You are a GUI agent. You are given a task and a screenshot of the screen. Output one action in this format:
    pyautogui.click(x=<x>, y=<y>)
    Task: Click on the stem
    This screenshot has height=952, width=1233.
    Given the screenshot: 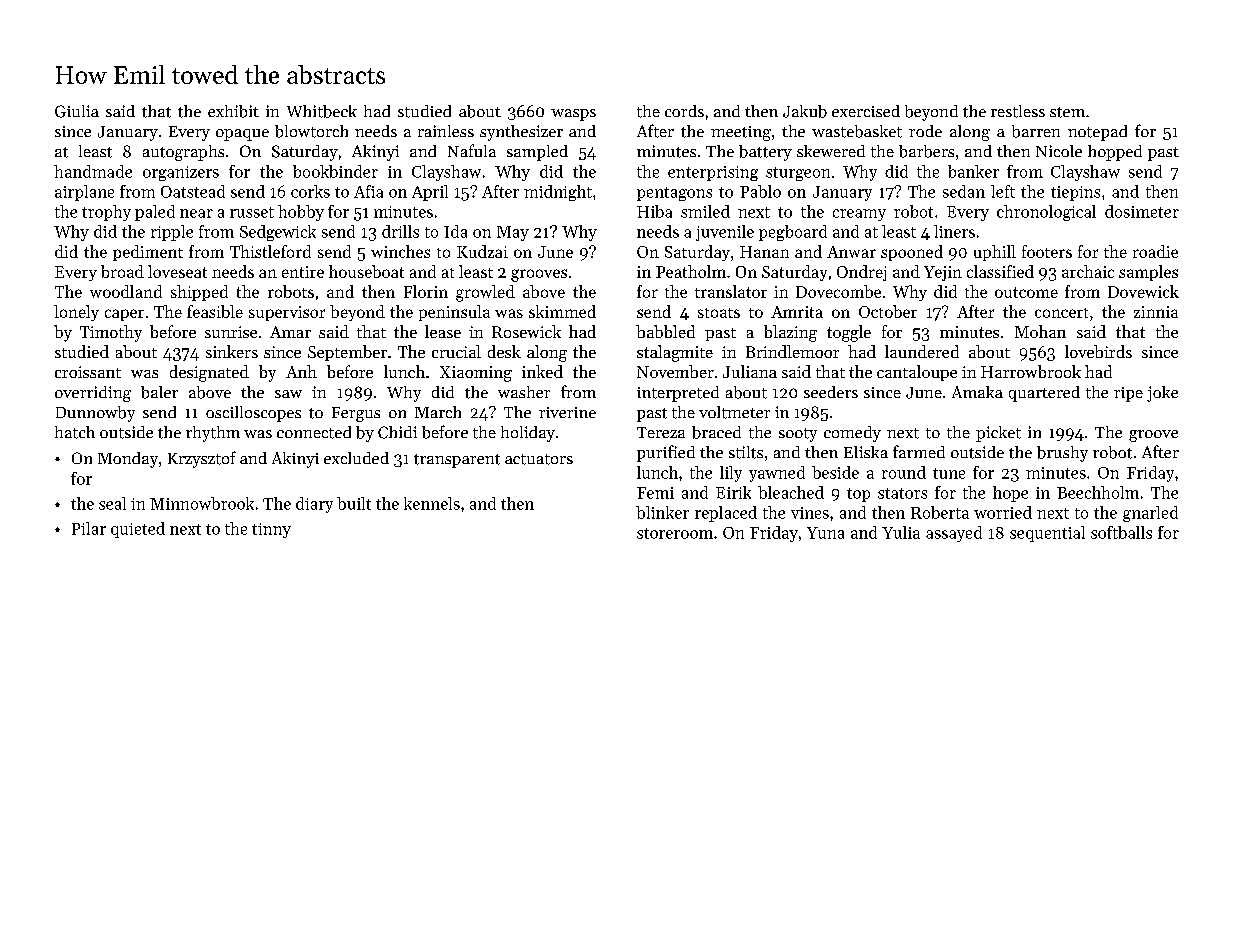 What is the action you would take?
    pyautogui.click(x=1067, y=112)
